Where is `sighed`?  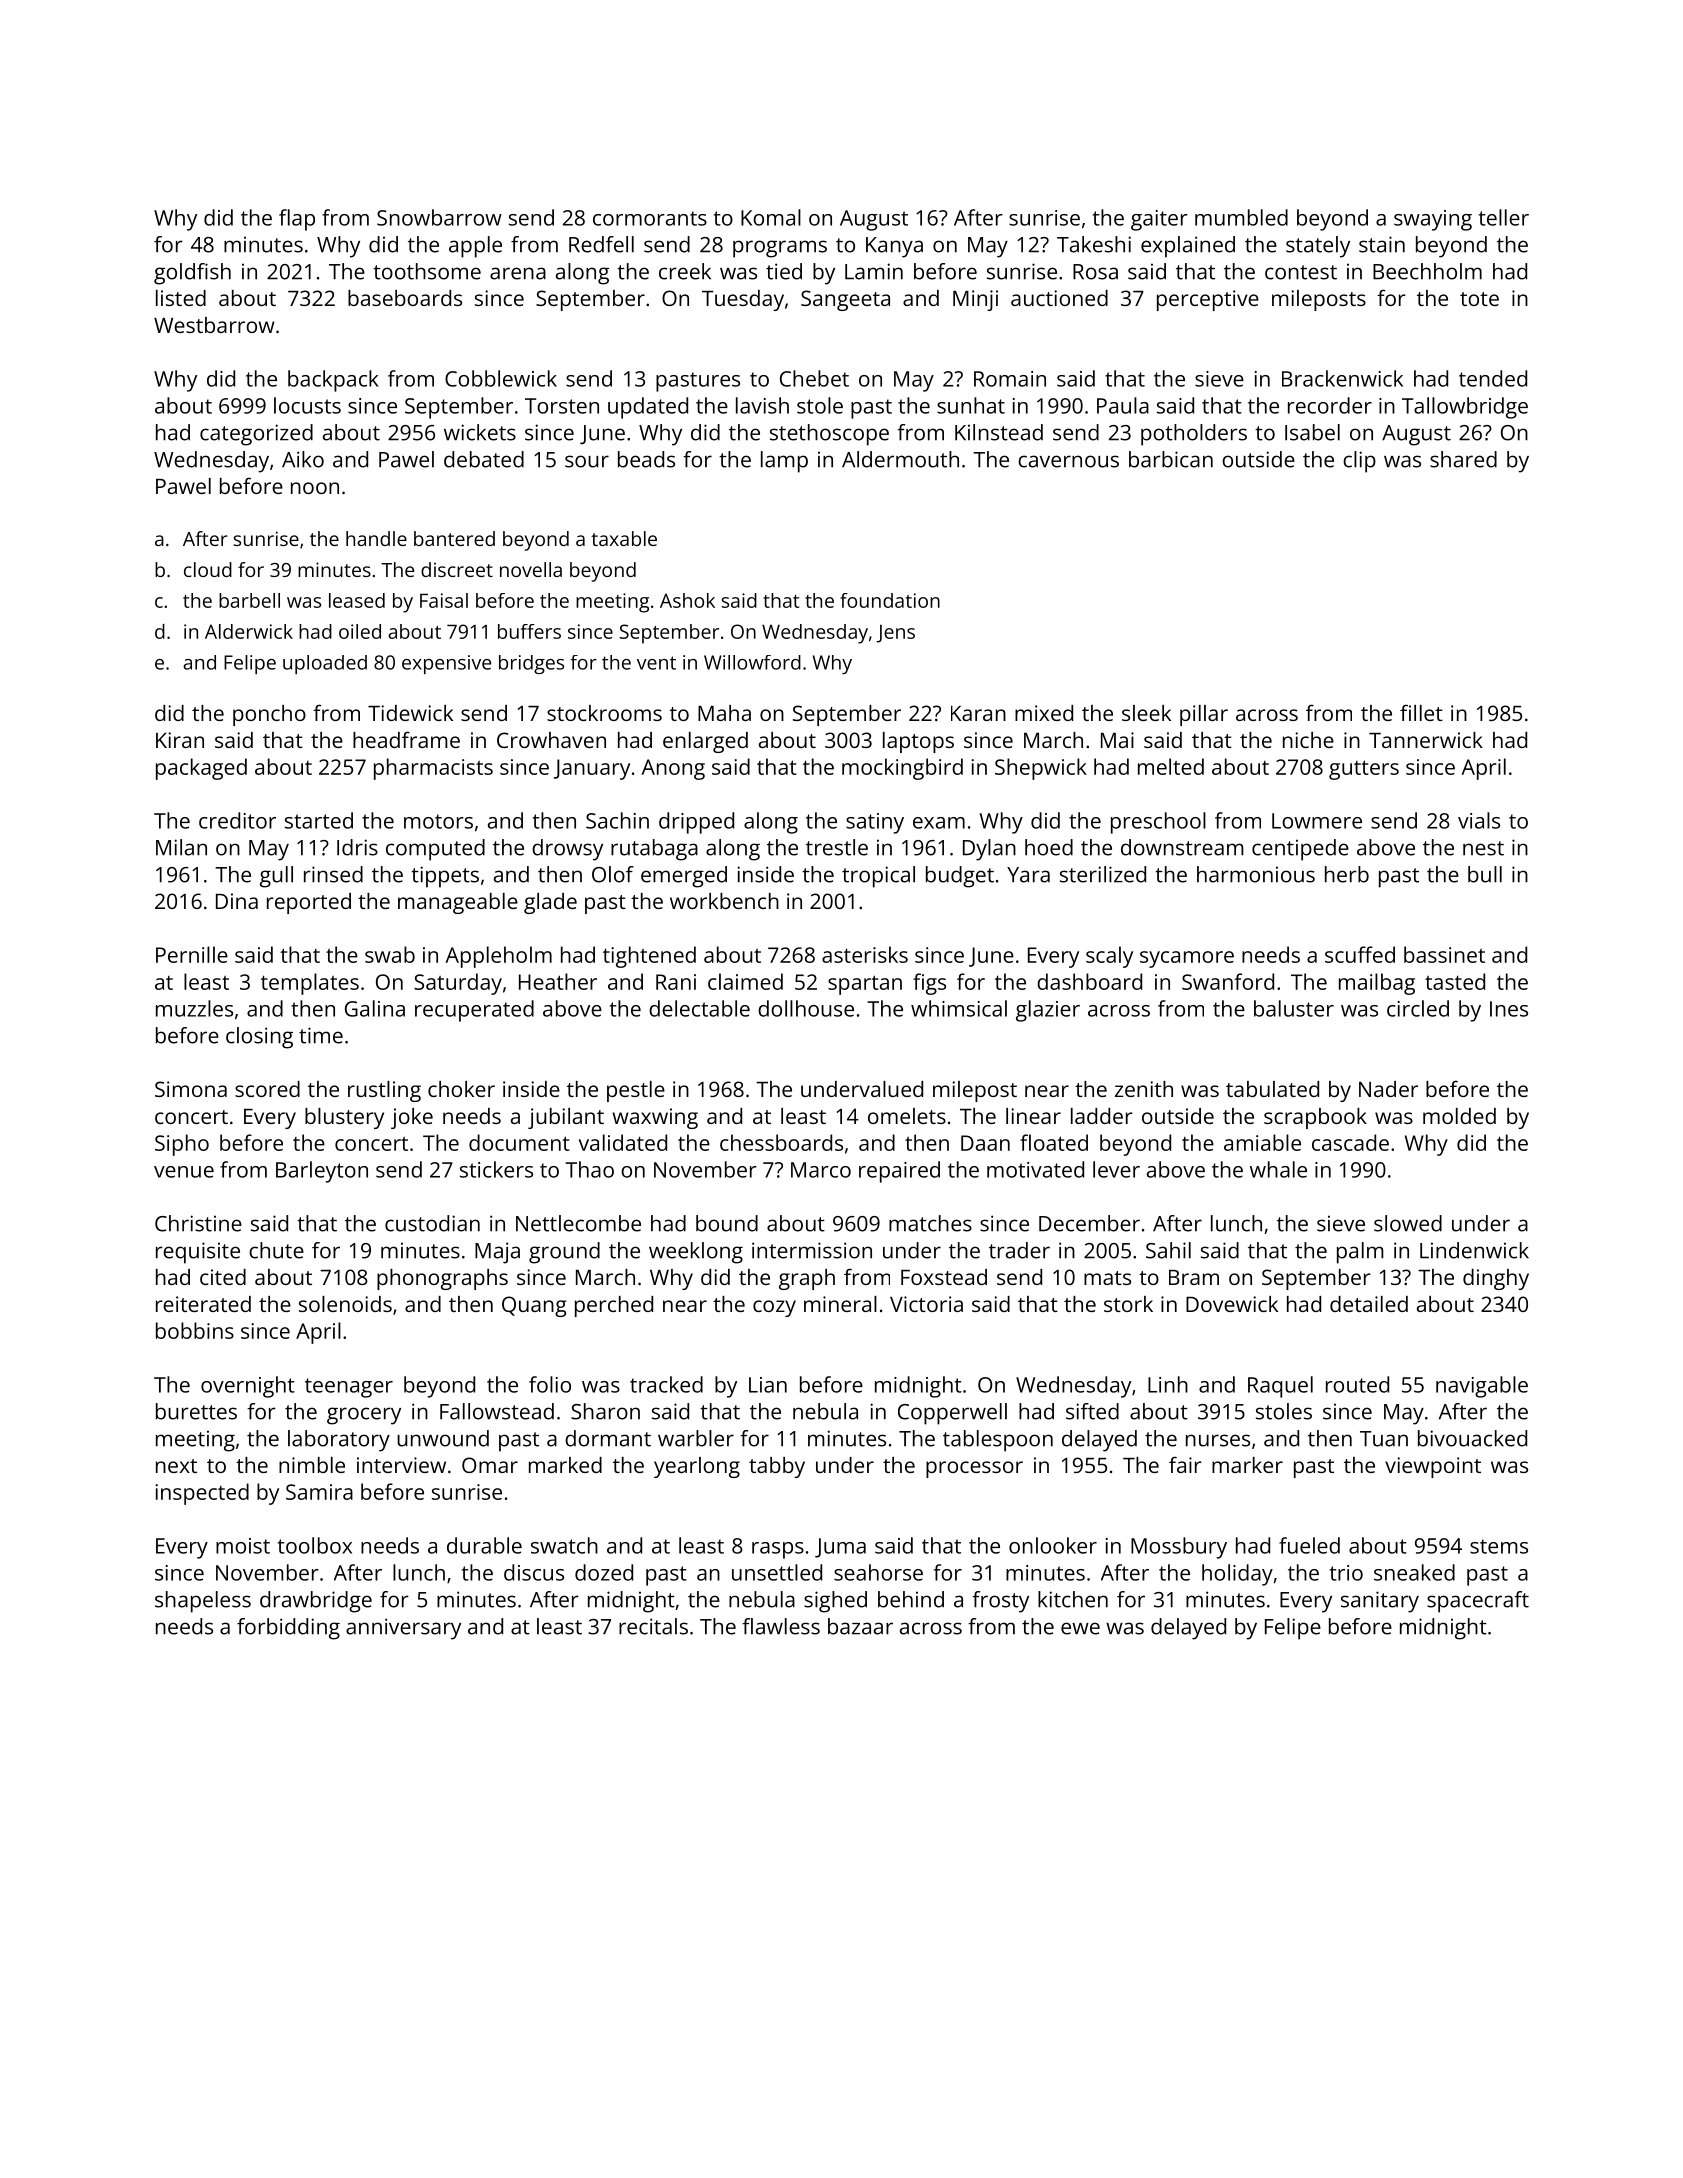
sighed is located at coordinates (835, 1602).
